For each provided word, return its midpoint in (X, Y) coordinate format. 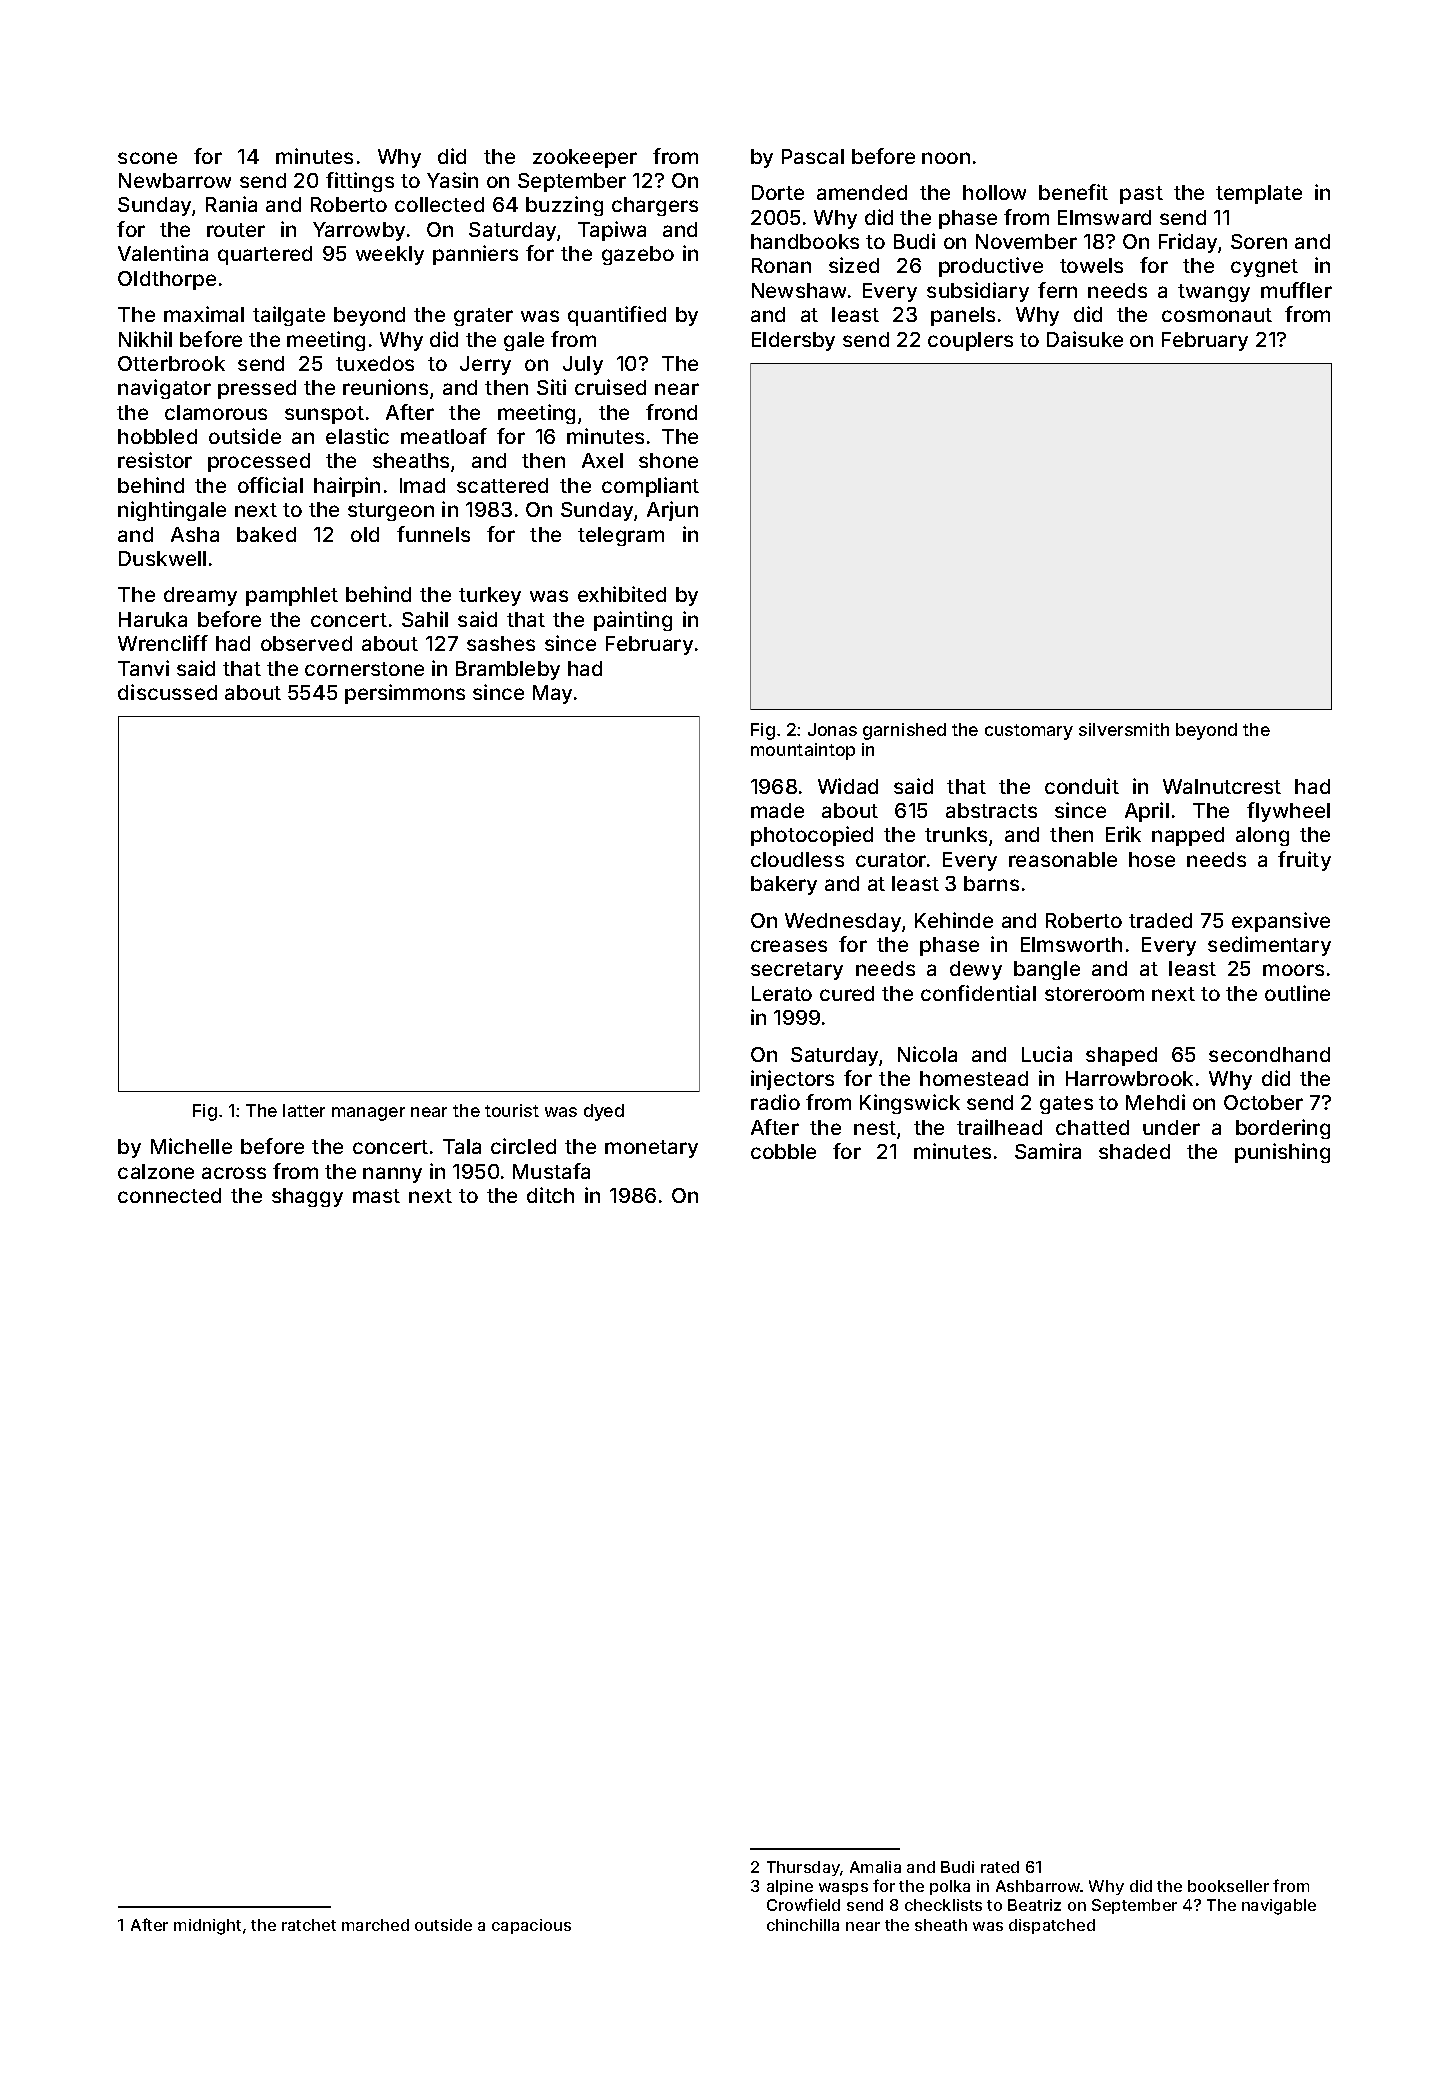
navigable (1279, 1907)
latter (304, 1110)
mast (376, 1196)
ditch (550, 1195)
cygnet (1264, 268)
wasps (843, 1889)
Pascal (813, 156)
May (552, 694)
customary (1029, 732)
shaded (1134, 1151)
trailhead (999, 1127)
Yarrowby (359, 231)
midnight (207, 1927)
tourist (512, 1110)
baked (266, 534)
